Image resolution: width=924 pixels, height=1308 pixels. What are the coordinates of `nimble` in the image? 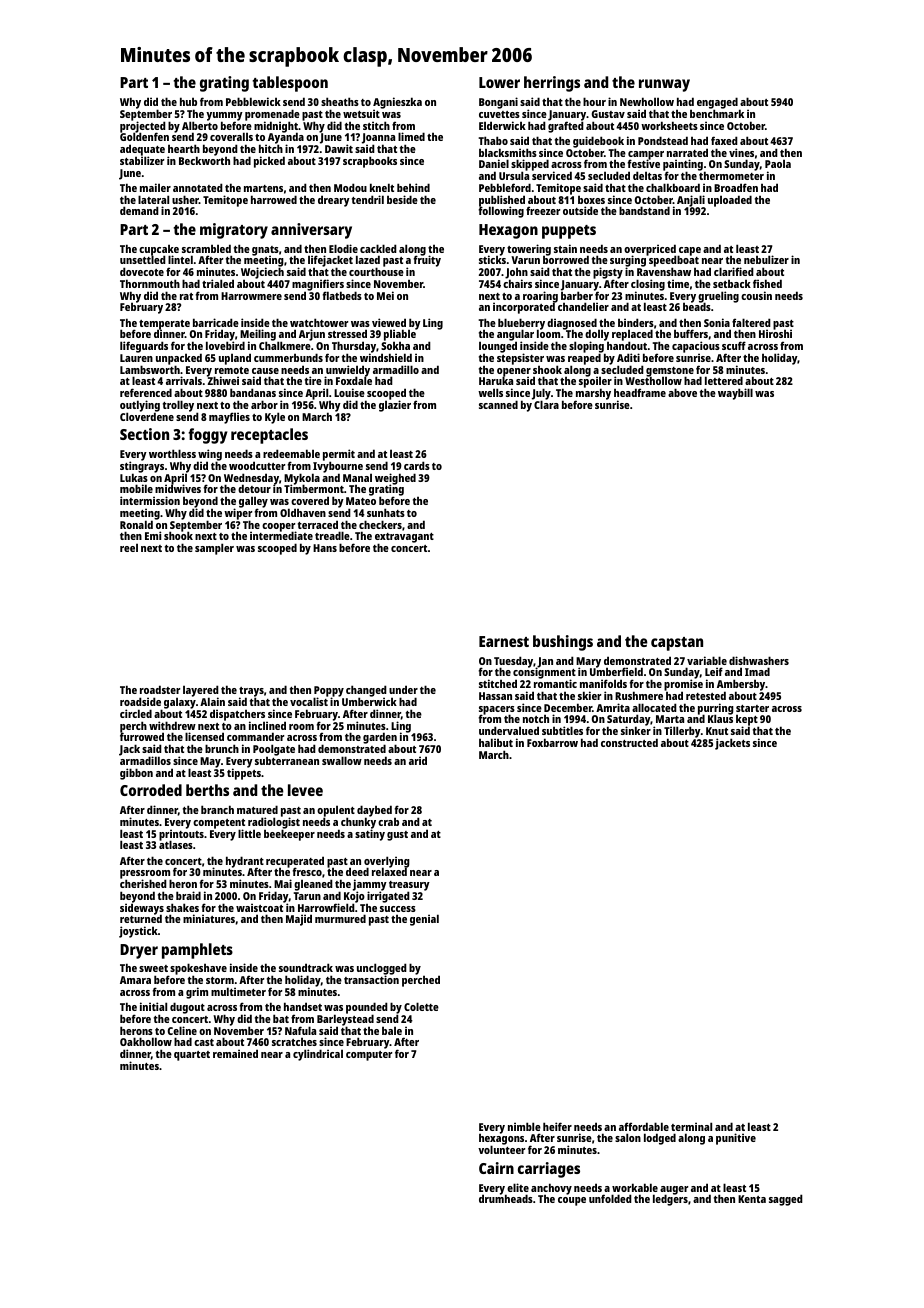 It's located at (524, 1126).
